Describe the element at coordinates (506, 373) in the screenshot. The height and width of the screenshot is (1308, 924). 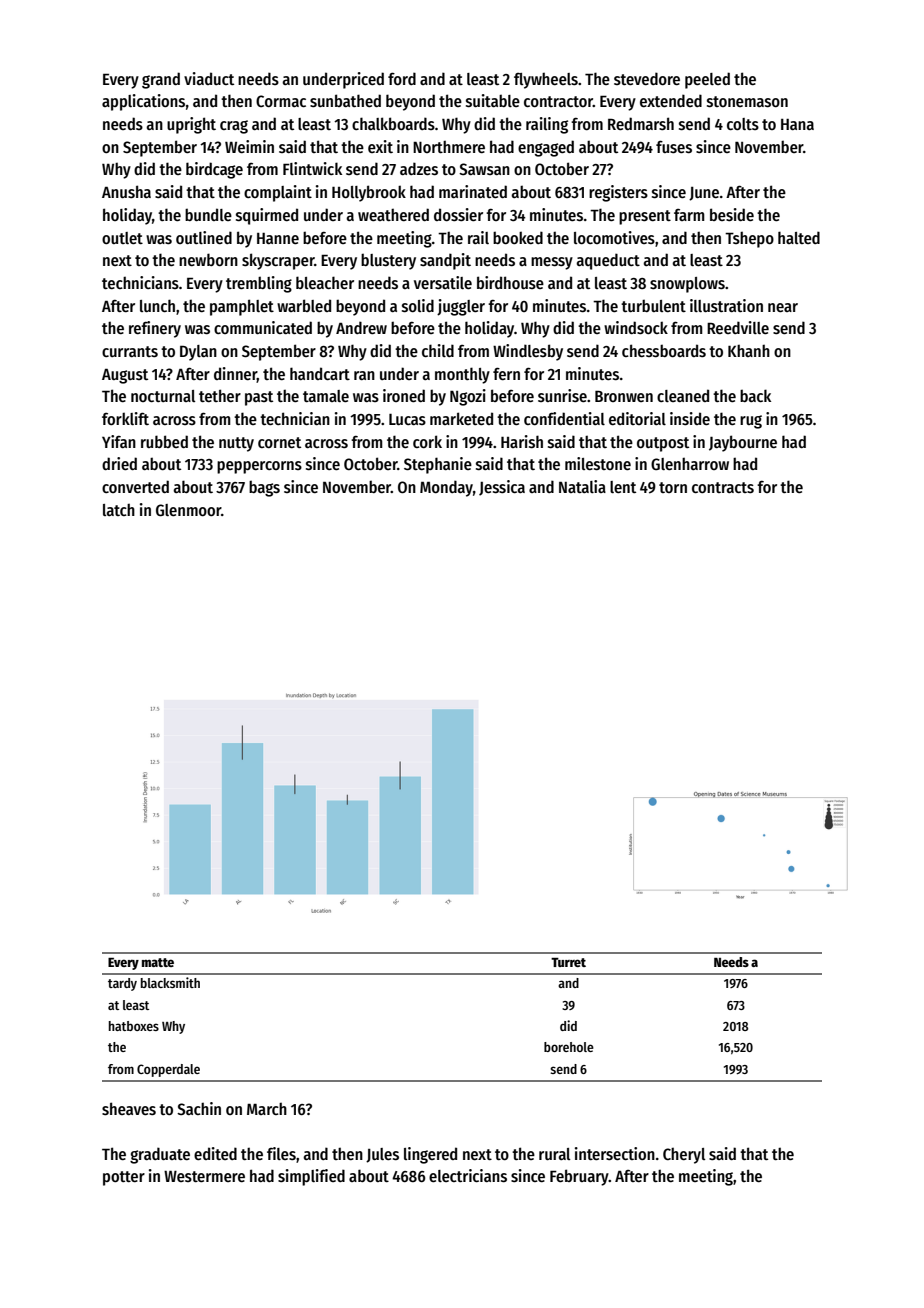
I see `fern` at that location.
